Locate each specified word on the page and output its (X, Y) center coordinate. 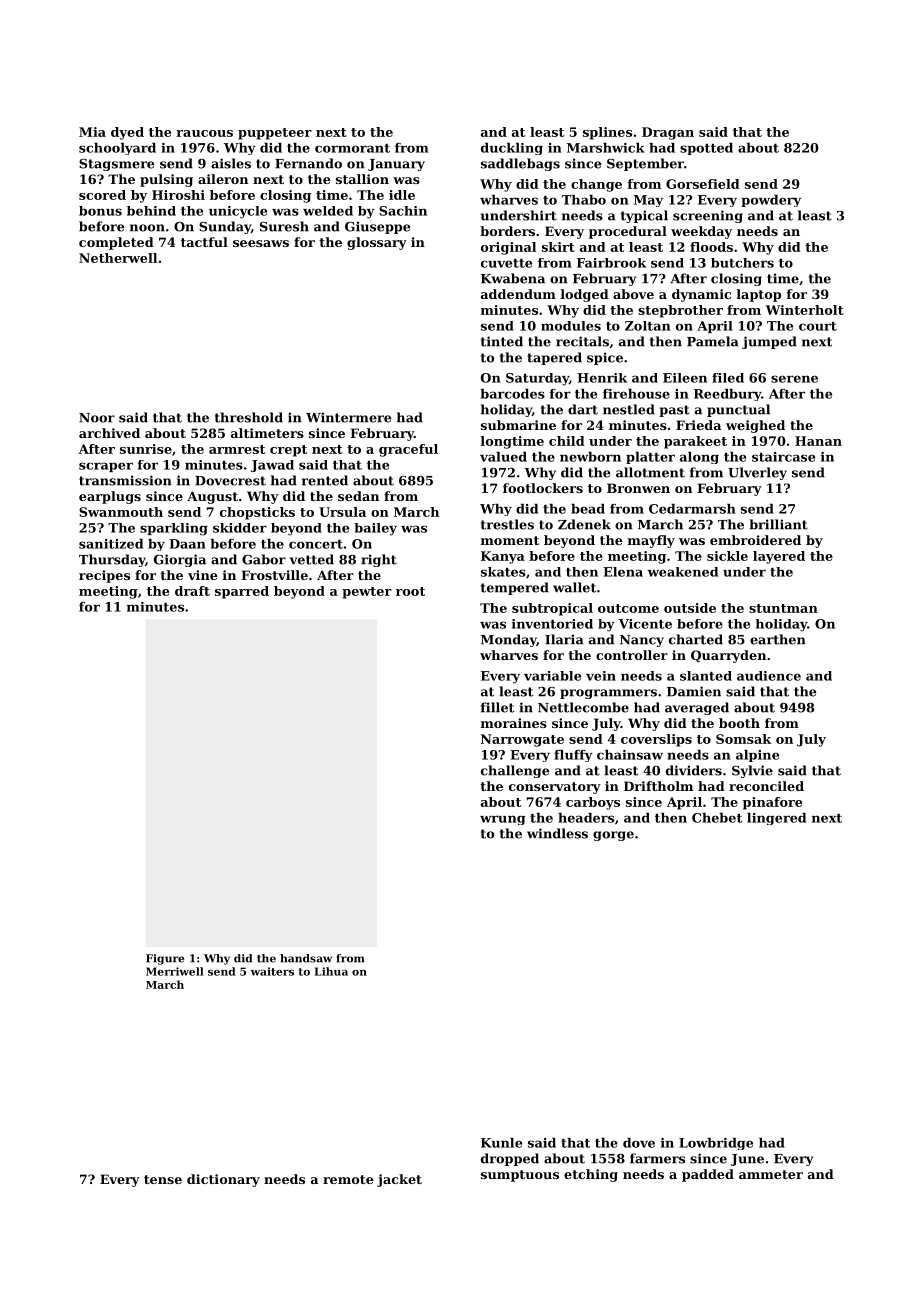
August (212, 497)
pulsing (166, 180)
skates (503, 572)
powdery (771, 201)
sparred (242, 592)
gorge (613, 836)
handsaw (306, 958)
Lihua (331, 971)
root (410, 591)
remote (348, 1179)
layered (779, 557)
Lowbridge (716, 1144)
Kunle (501, 1143)
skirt (558, 247)
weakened (683, 572)
